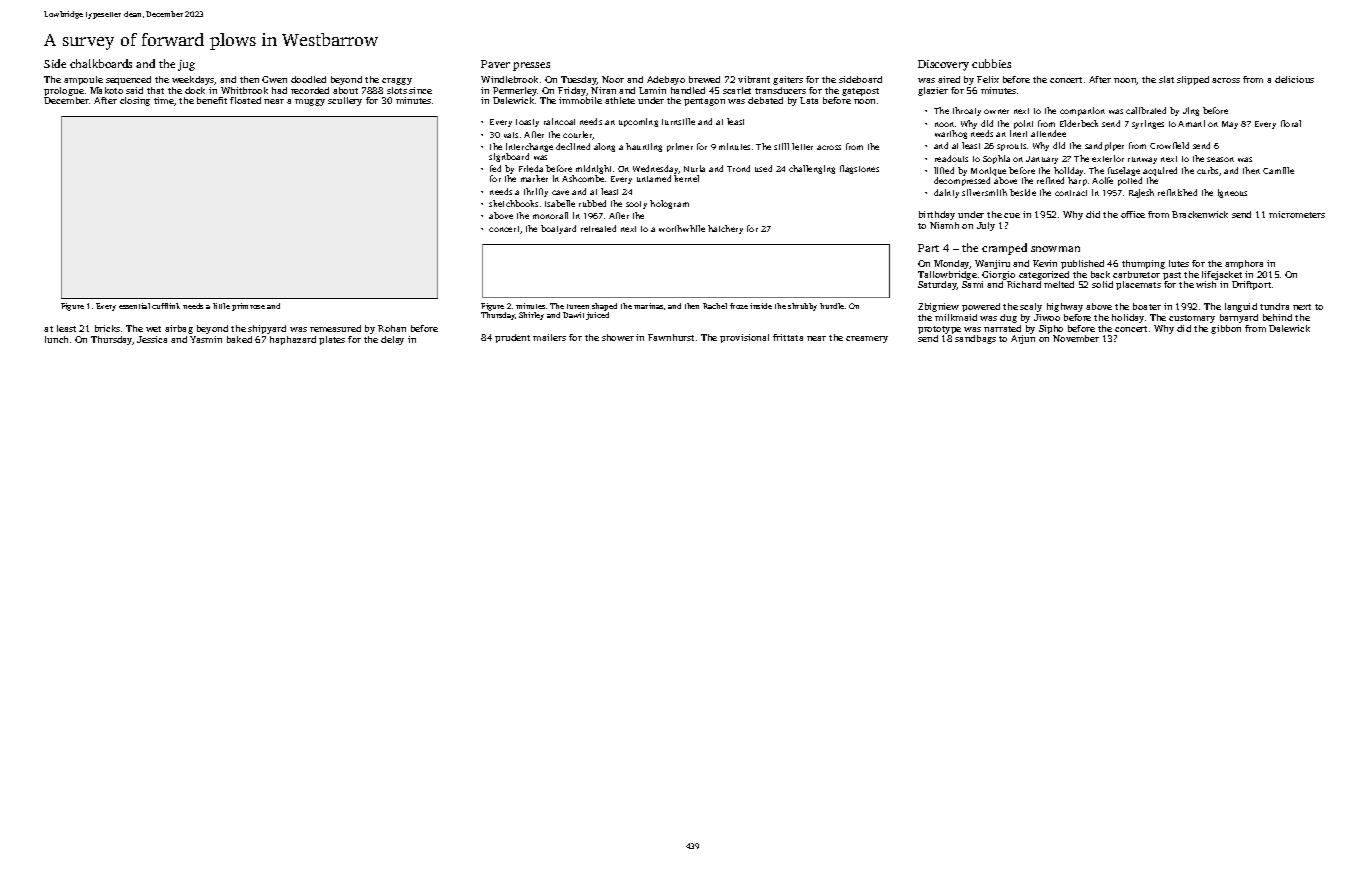 The image size is (1372, 887). I want to click on Makoto, so click(106, 90).
